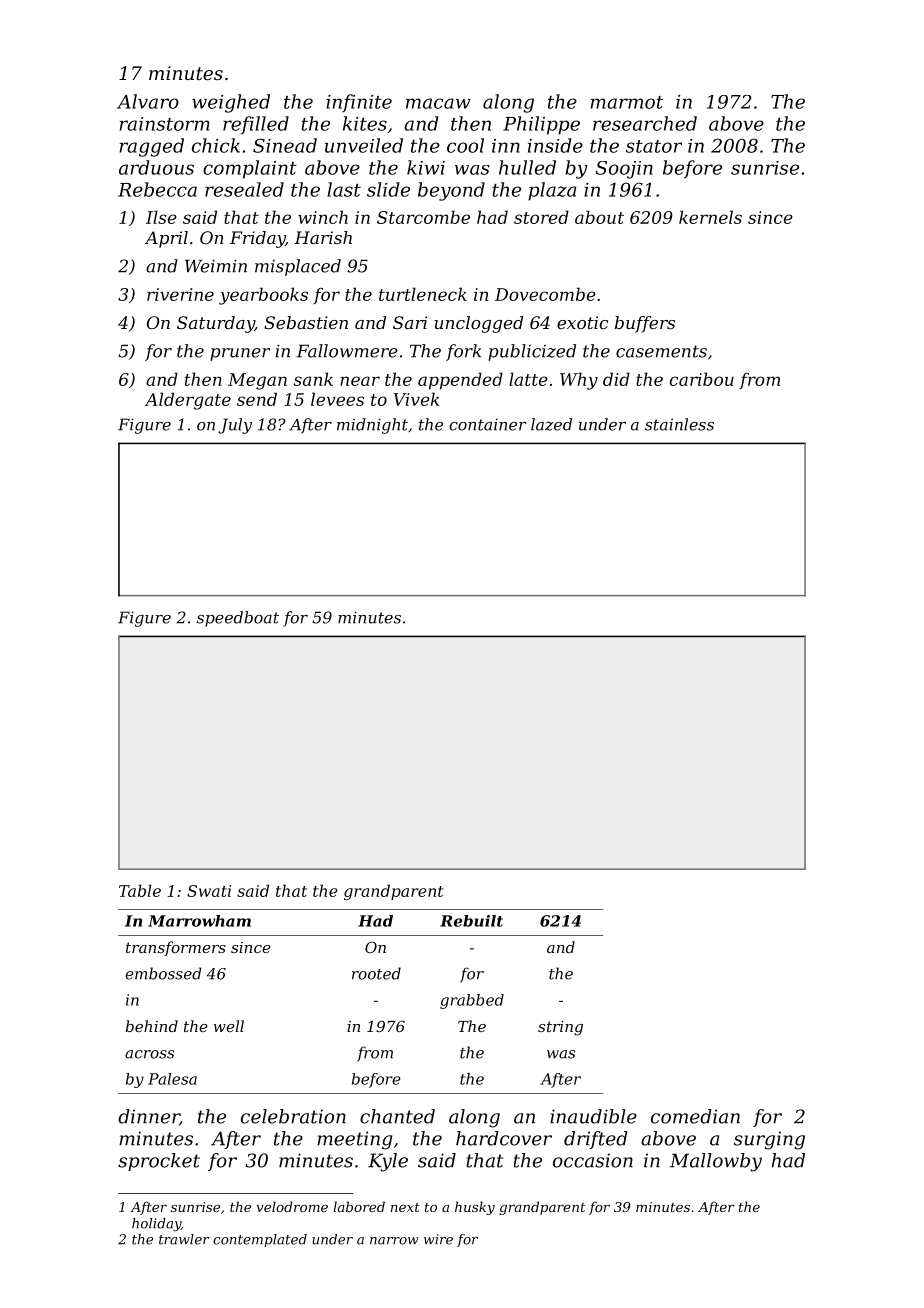  Describe the element at coordinates (487, 424) in the document. I see `container` at that location.
